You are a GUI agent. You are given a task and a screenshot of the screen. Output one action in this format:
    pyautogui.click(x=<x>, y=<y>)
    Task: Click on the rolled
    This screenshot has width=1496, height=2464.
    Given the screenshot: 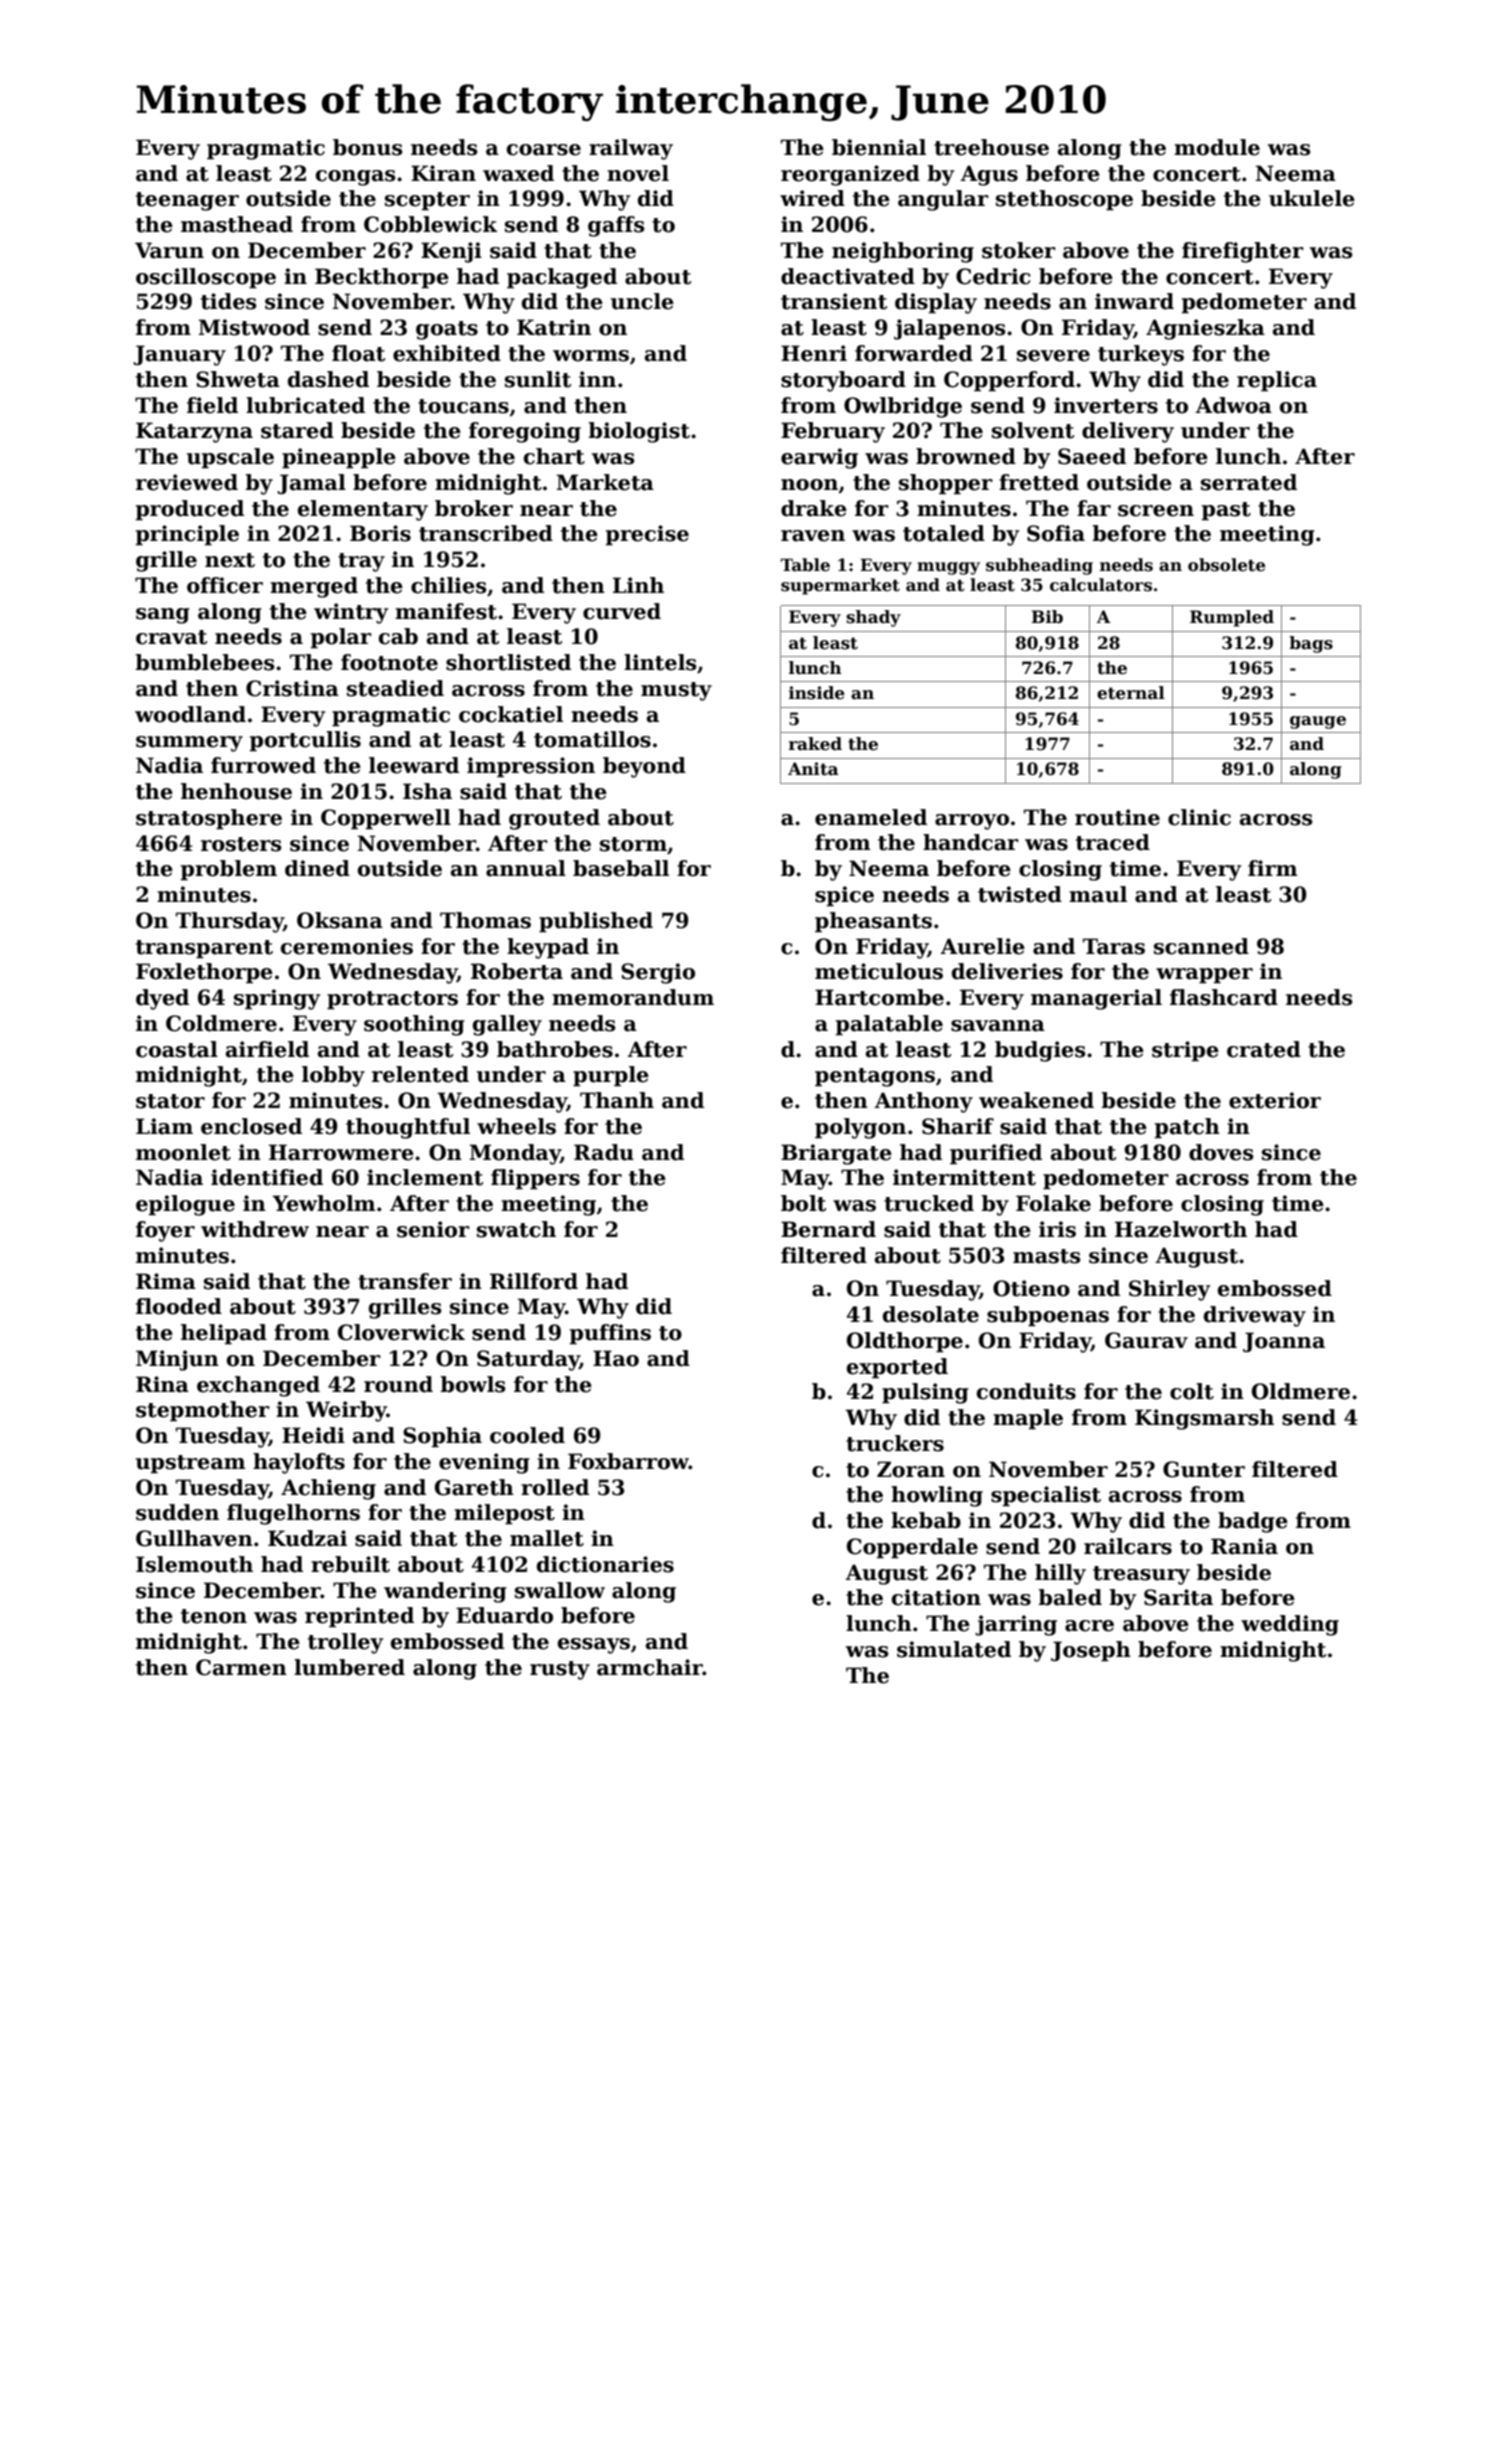 What is the action you would take?
    pyautogui.click(x=555, y=1487)
